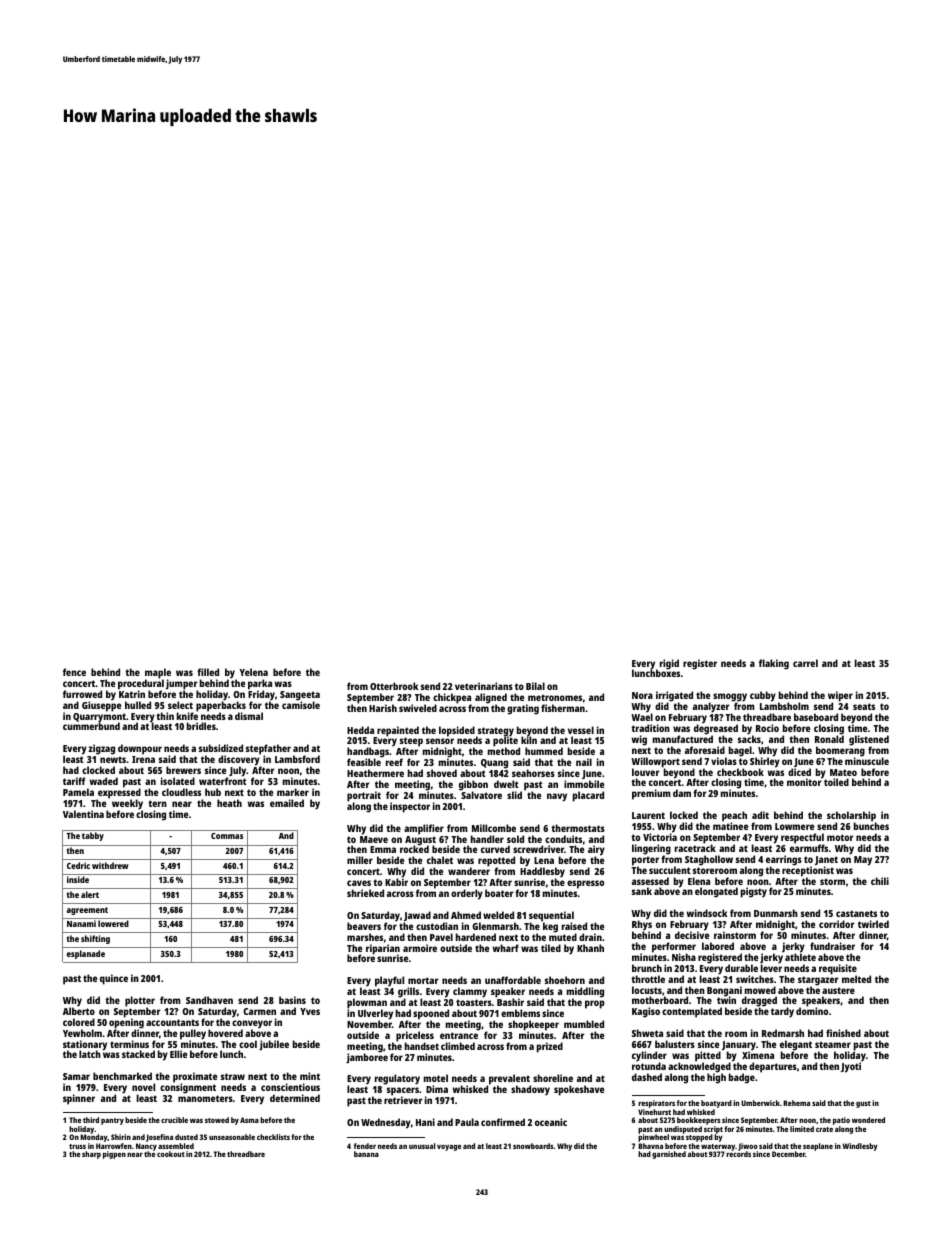 The image size is (952, 1233). What do you see at coordinates (458, 1046) in the document?
I see `climbed` at bounding box center [458, 1046].
